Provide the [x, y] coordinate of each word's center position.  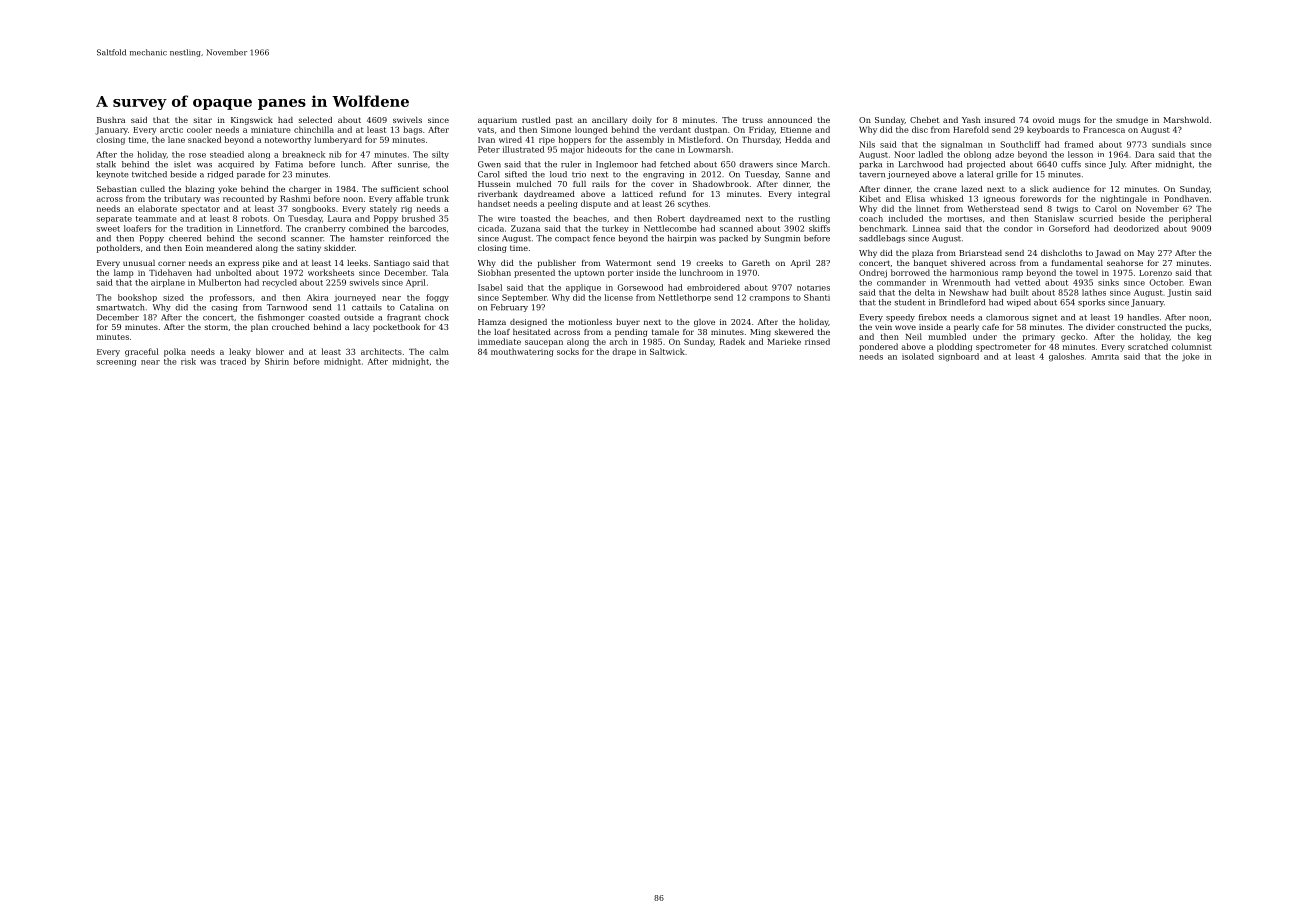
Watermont [629, 263]
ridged [220, 175]
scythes [693, 204]
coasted [324, 317]
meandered [229, 248]
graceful [142, 352]
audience [1071, 189]
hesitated [532, 332]
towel [1087, 272]
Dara [1145, 154]
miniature [271, 130]
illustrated [523, 149]
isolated [918, 356]
